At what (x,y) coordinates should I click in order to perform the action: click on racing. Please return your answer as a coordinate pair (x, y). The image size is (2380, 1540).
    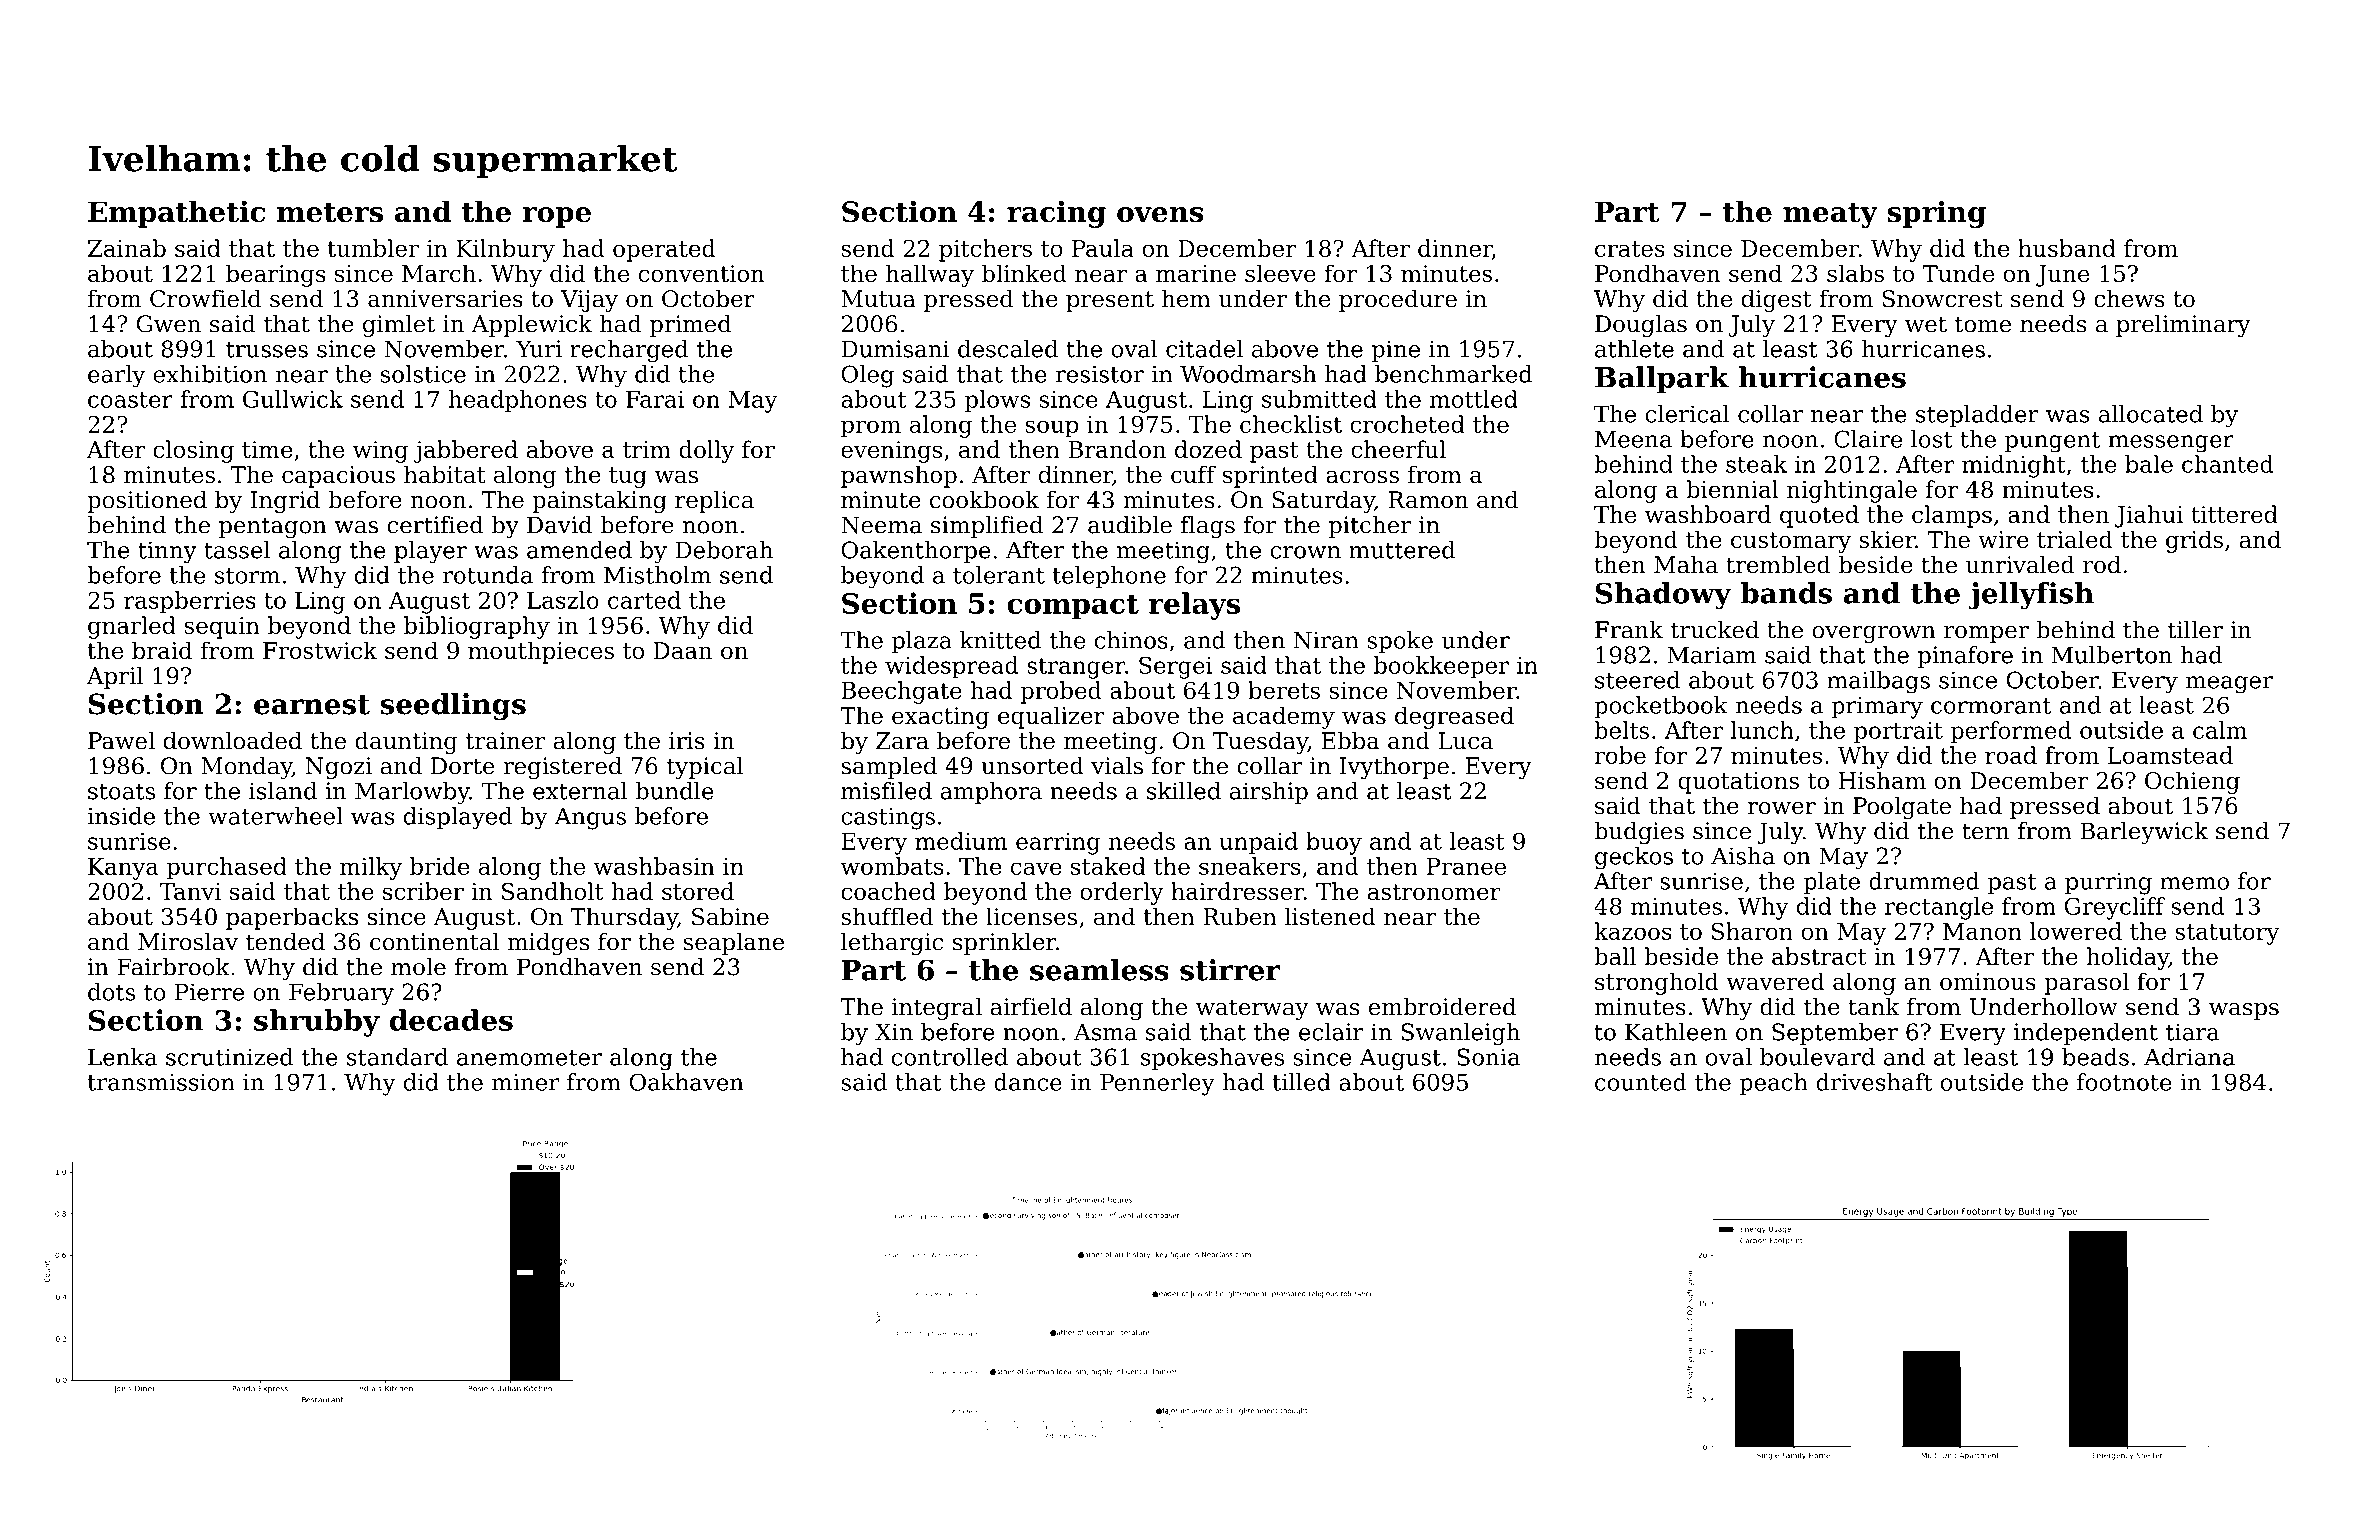
    Looking at the image, I should click on (1056, 214).
